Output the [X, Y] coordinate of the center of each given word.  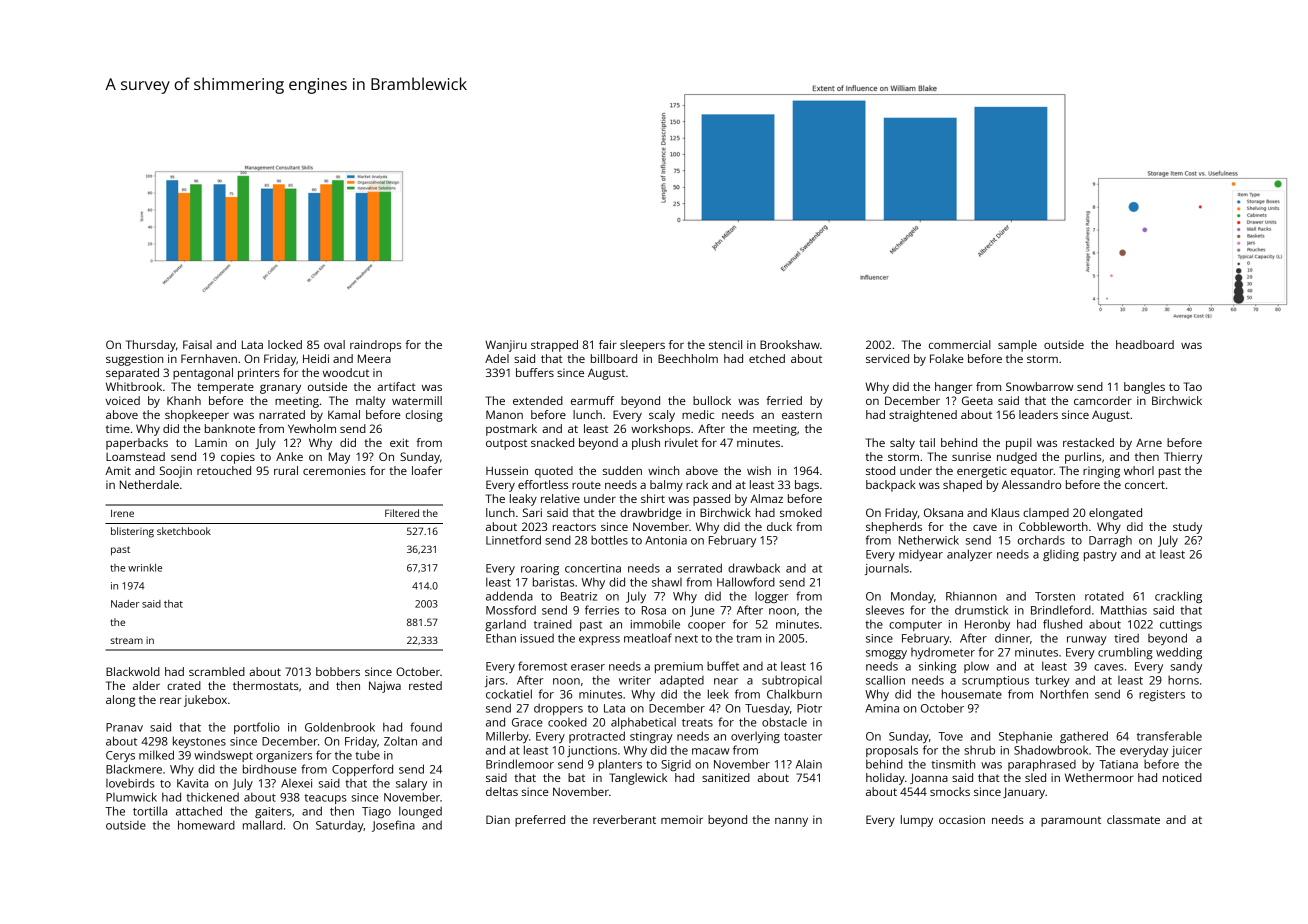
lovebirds [130, 783]
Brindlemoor [520, 764]
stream [126, 640]
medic [698, 414]
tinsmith [953, 764]
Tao [1192, 386]
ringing [1101, 472]
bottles [609, 540]
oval [334, 344]
